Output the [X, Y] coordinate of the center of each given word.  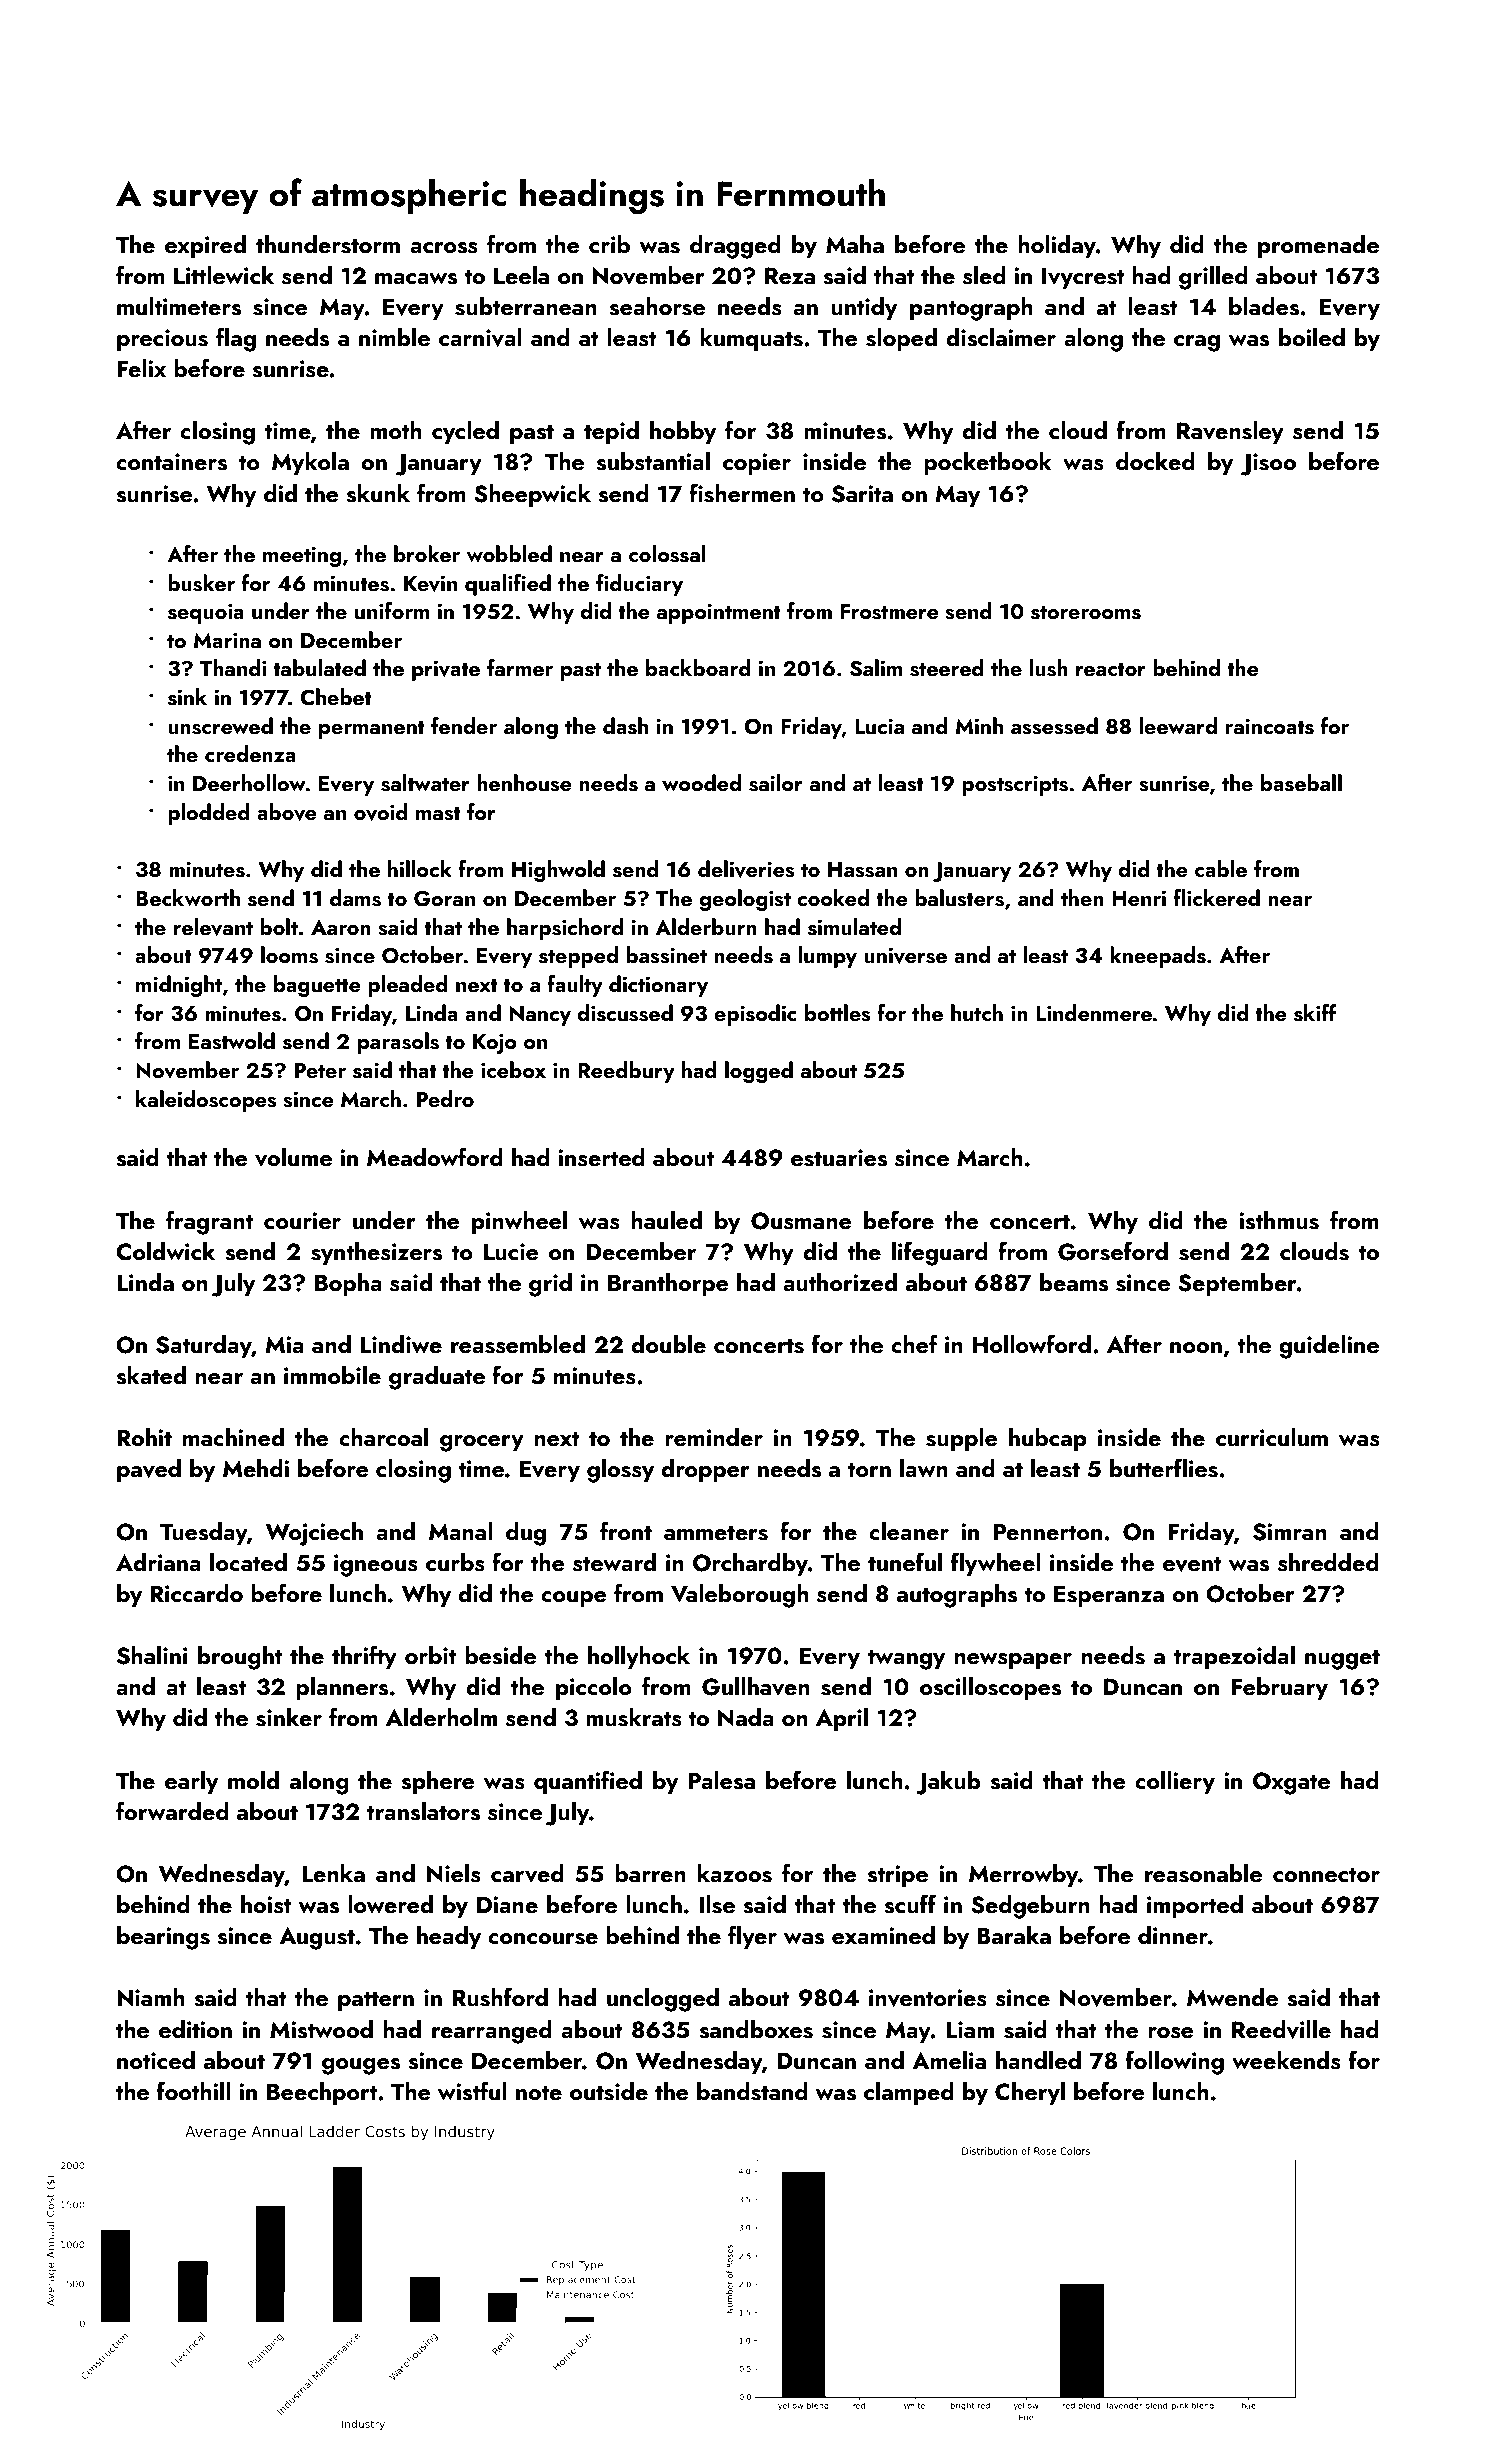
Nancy [540, 1016]
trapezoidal [1234, 1657]
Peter [320, 1070]
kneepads [1158, 957]
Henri [1139, 898]
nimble [394, 337]
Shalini [152, 1655]
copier [757, 464]
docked [1155, 461]
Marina [227, 640]
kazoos [735, 1873]
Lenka [333, 1873]
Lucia [879, 726]
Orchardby [750, 1564]
